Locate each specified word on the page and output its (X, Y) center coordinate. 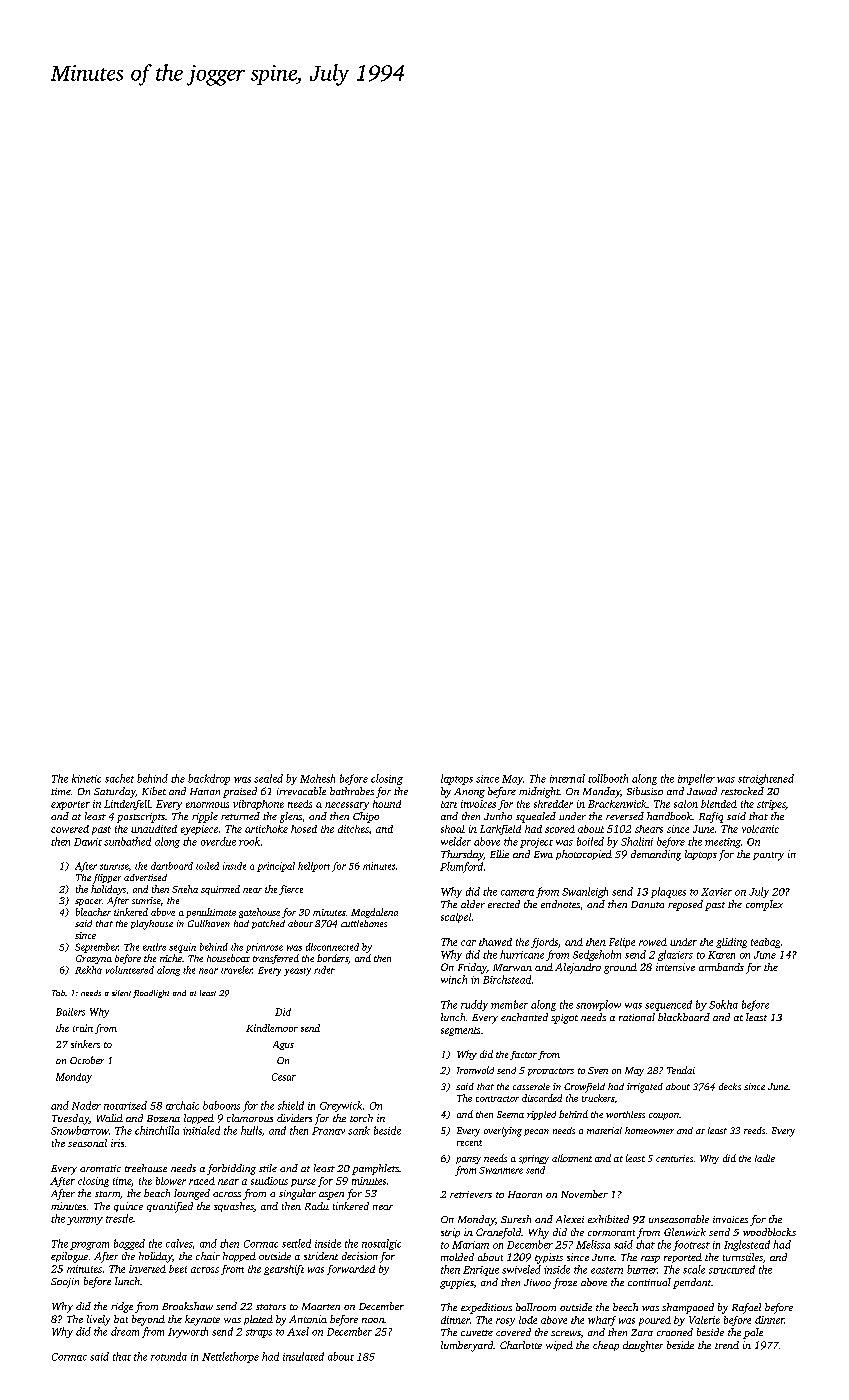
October (87, 1060)
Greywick (341, 1106)
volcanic (760, 829)
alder (473, 904)
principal (276, 867)
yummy (85, 1221)
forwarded (351, 1270)
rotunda (169, 1356)
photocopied (584, 855)
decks (730, 1086)
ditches (353, 829)
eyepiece (199, 830)
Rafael (746, 1308)
